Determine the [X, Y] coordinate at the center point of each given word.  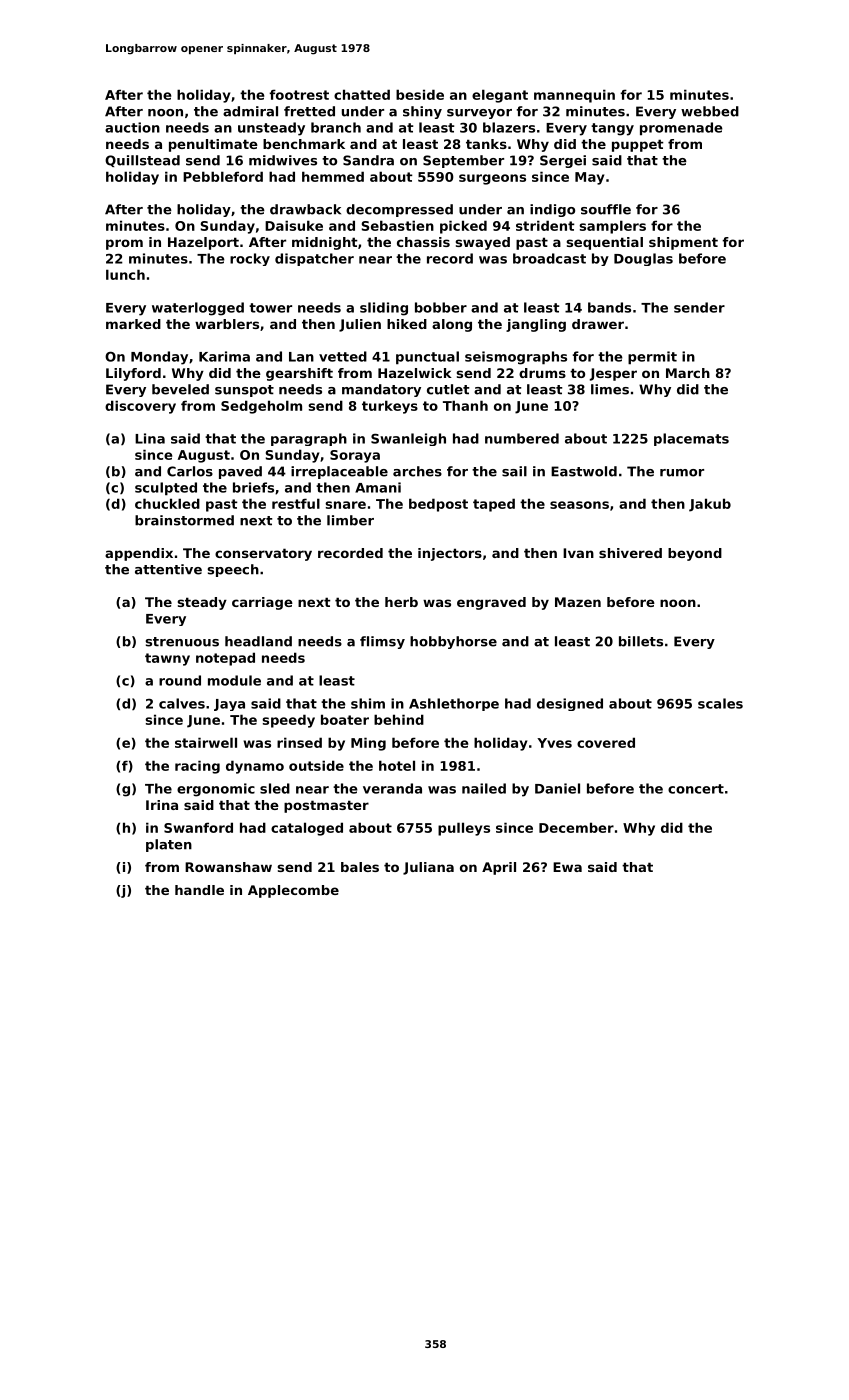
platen [169, 845]
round [180, 680]
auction [132, 127]
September [463, 161]
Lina [150, 438]
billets [641, 641]
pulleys [464, 829]
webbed [710, 111]
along [452, 325]
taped [494, 505]
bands [609, 307]
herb [401, 602]
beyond [695, 554]
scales [720, 703]
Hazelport [203, 243]
